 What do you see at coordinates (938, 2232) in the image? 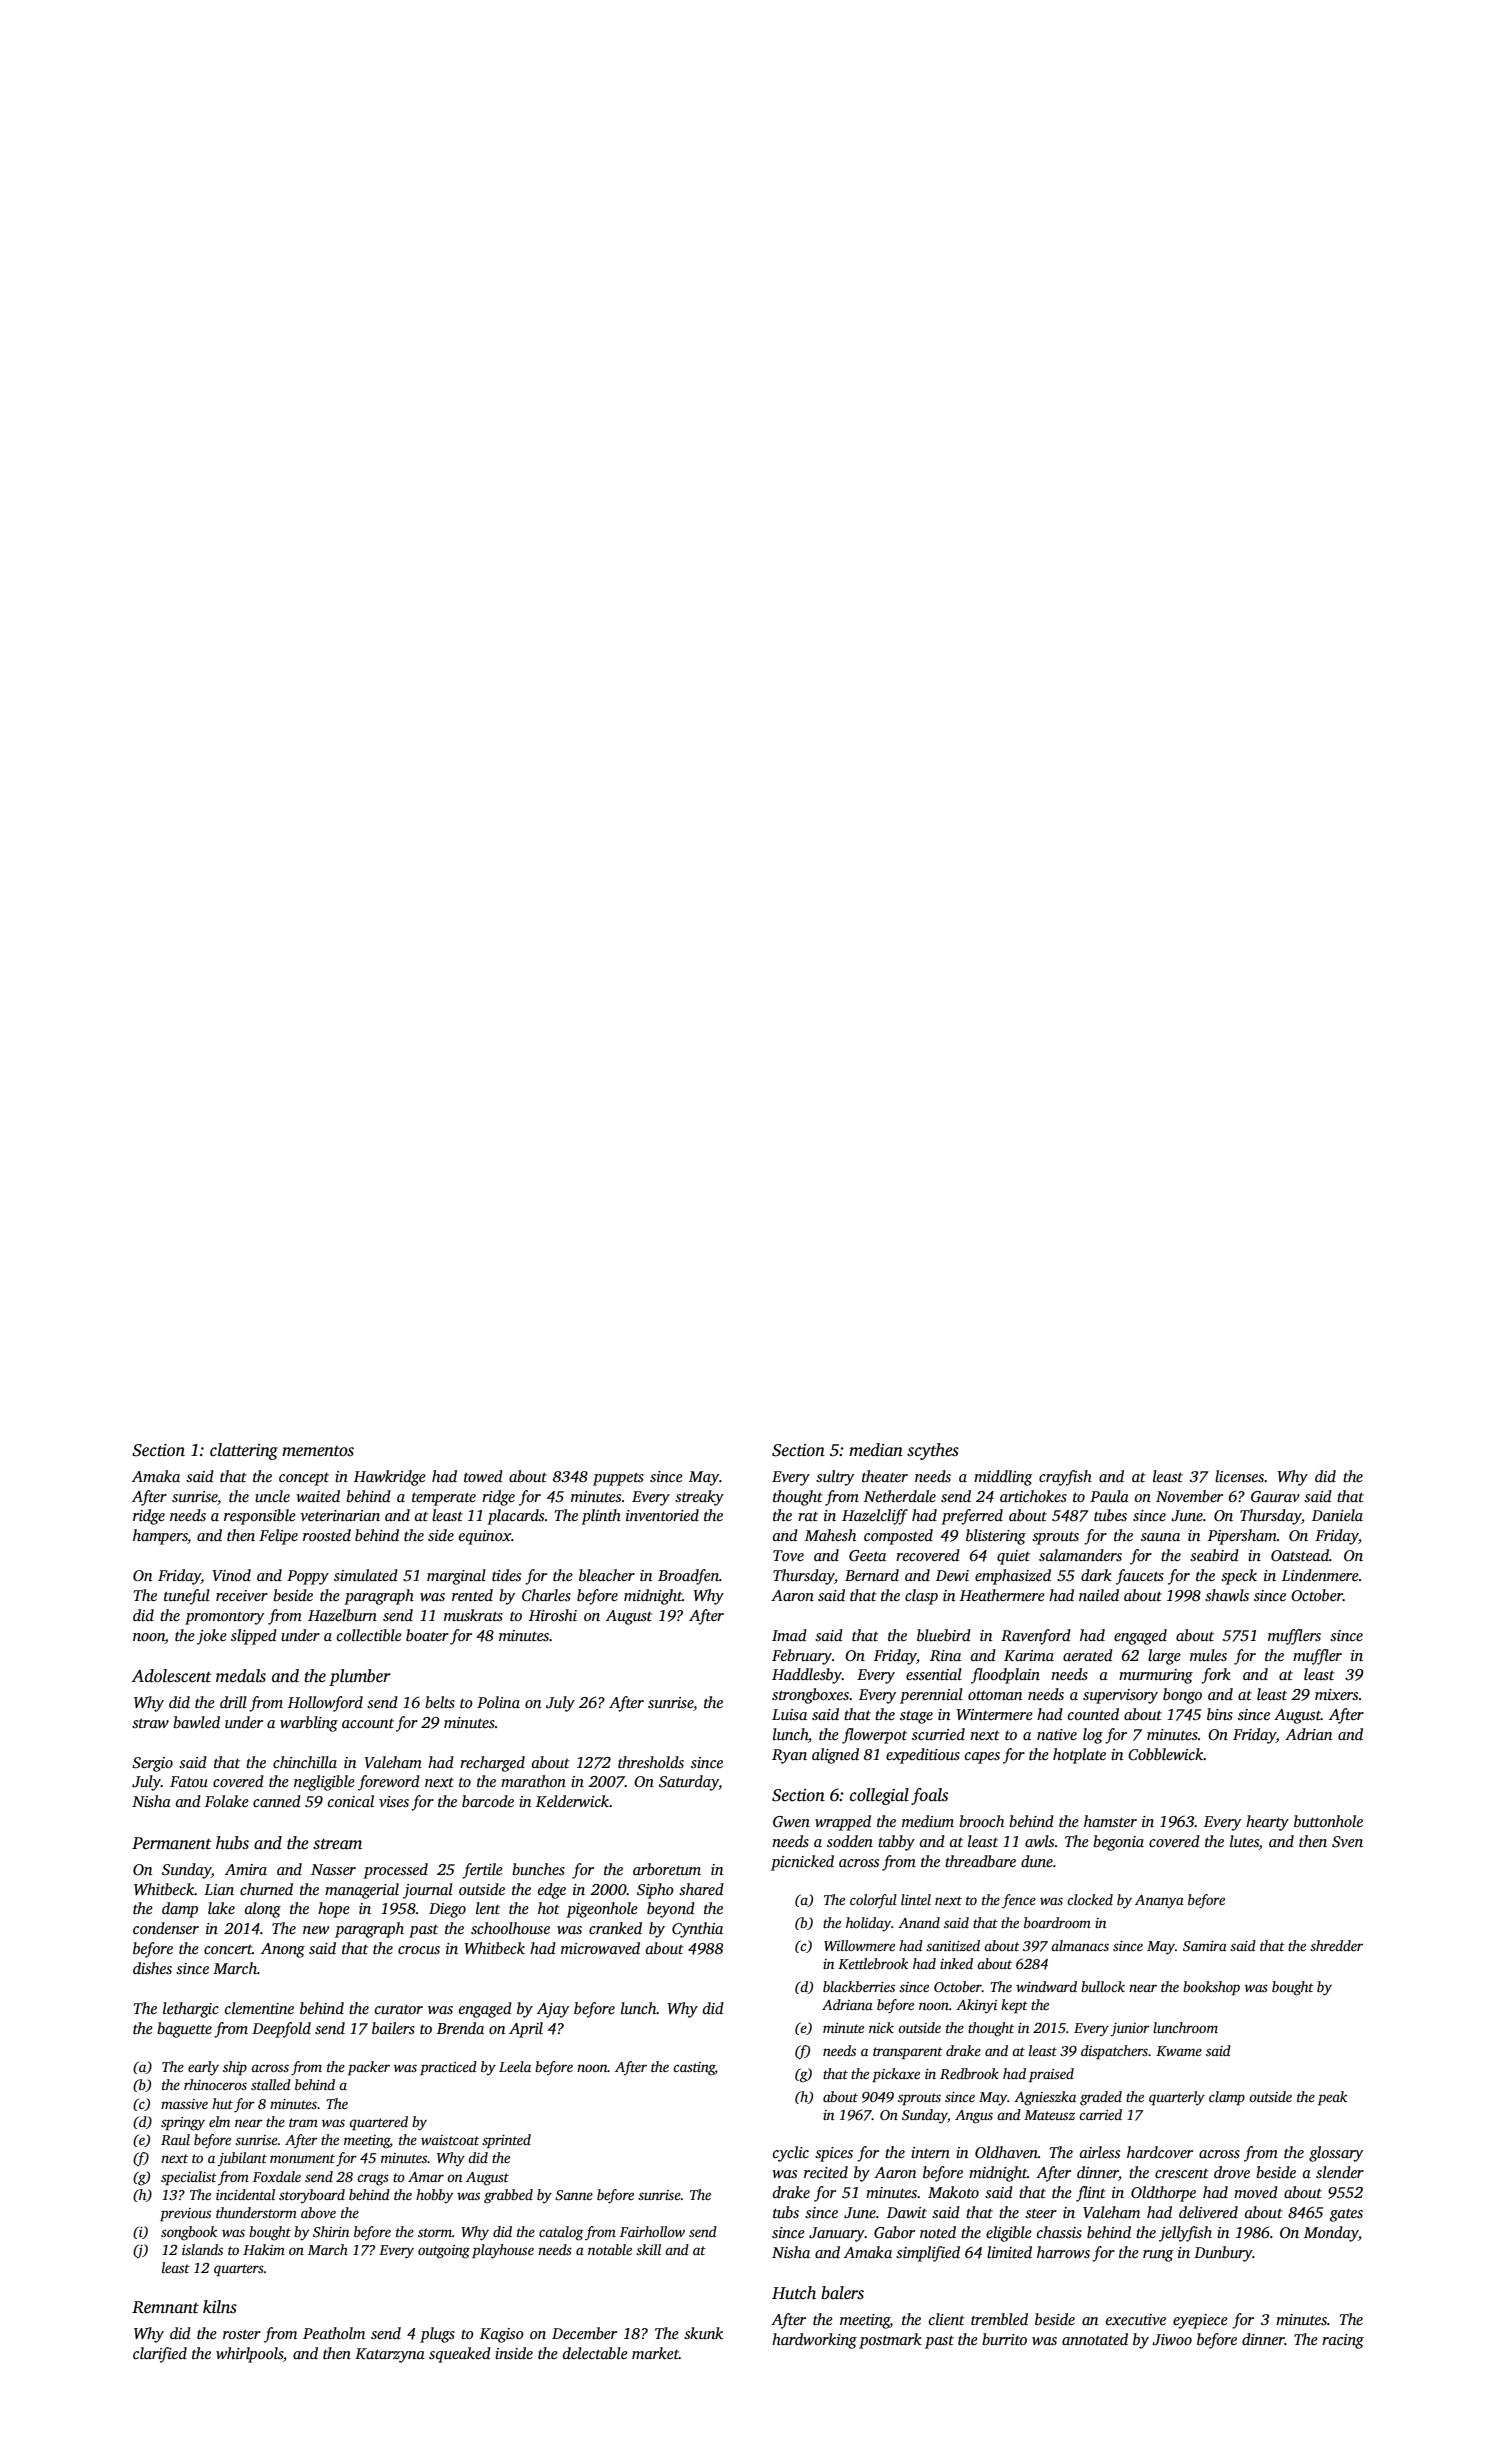
I see `noted` at bounding box center [938, 2232].
